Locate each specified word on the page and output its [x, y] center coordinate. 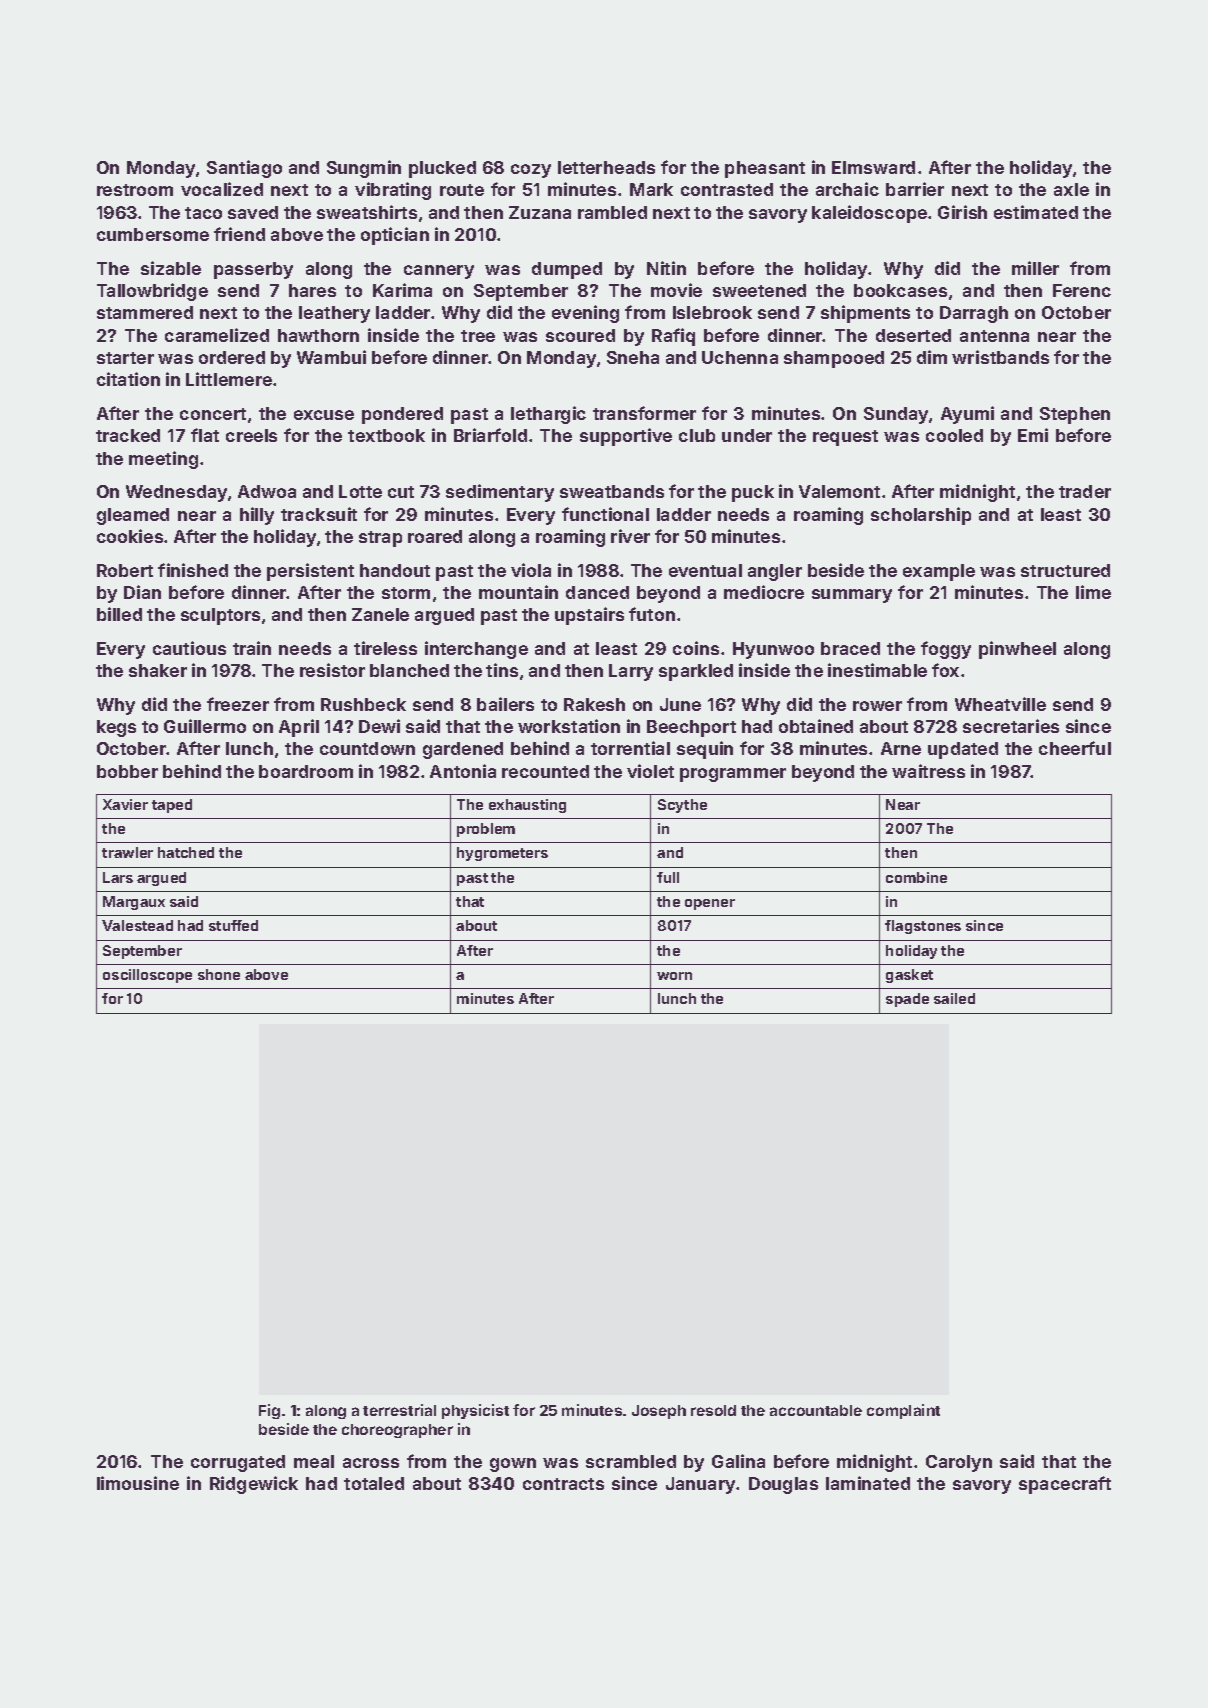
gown [513, 1465]
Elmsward [873, 167]
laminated [868, 1483]
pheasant [765, 169]
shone [219, 974]
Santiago [244, 169]
